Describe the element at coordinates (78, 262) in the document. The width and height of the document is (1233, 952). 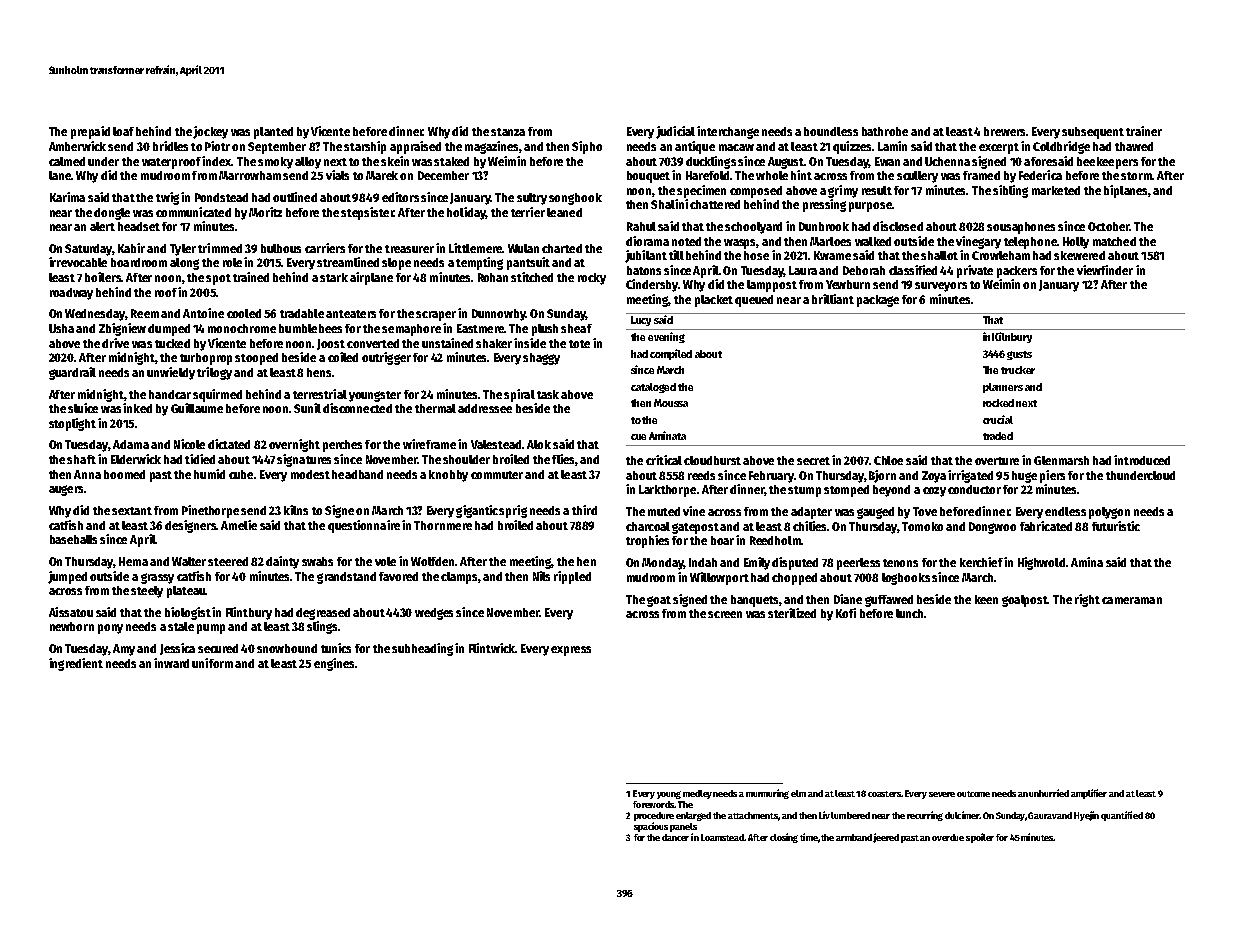
I see `irrevocable` at that location.
